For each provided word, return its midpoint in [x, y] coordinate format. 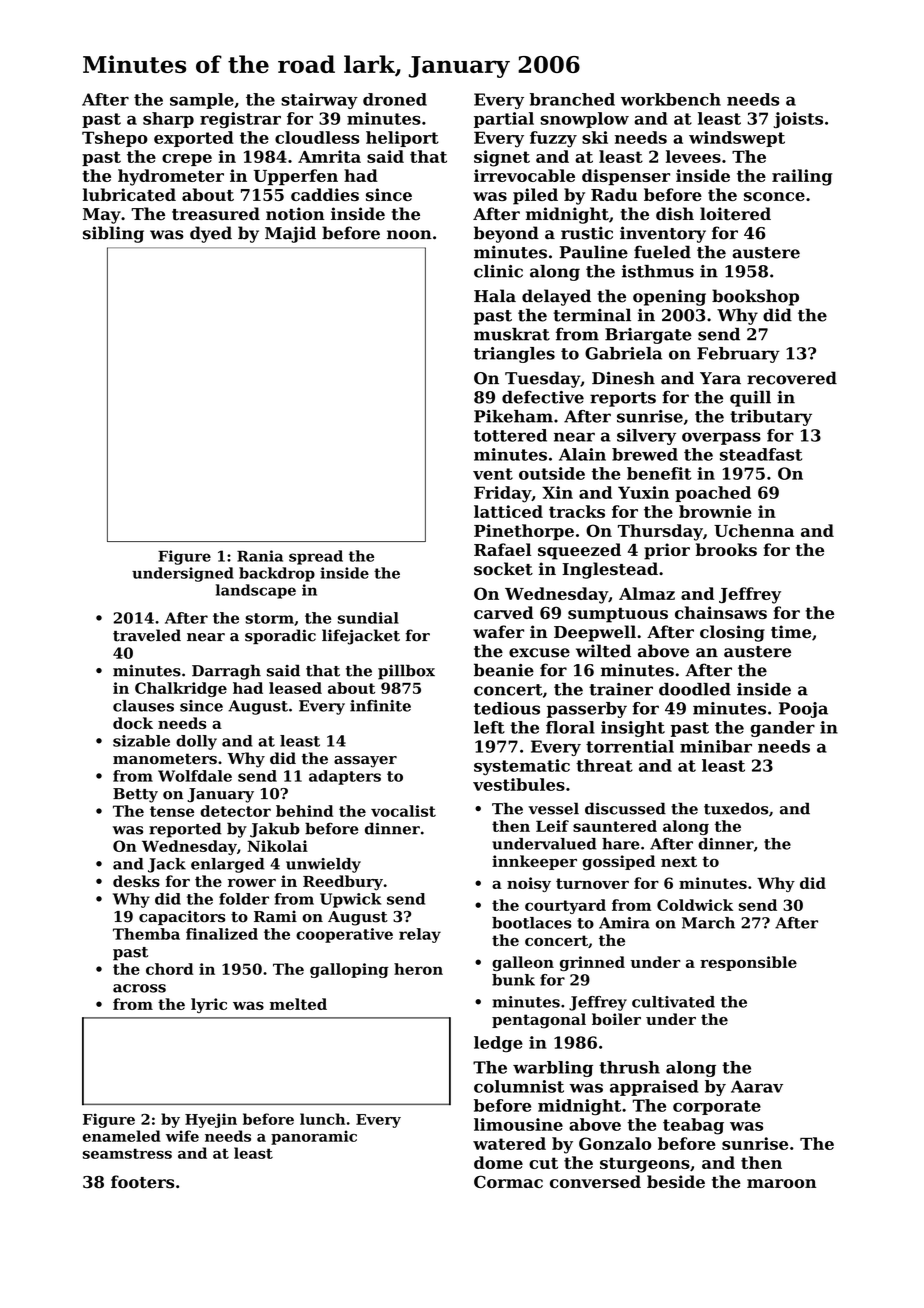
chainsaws [721, 612]
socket [503, 569]
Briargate [648, 336]
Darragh [226, 672]
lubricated [129, 194]
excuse [539, 653]
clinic [498, 271]
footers [142, 1182]
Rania [260, 556]
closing [732, 633]
